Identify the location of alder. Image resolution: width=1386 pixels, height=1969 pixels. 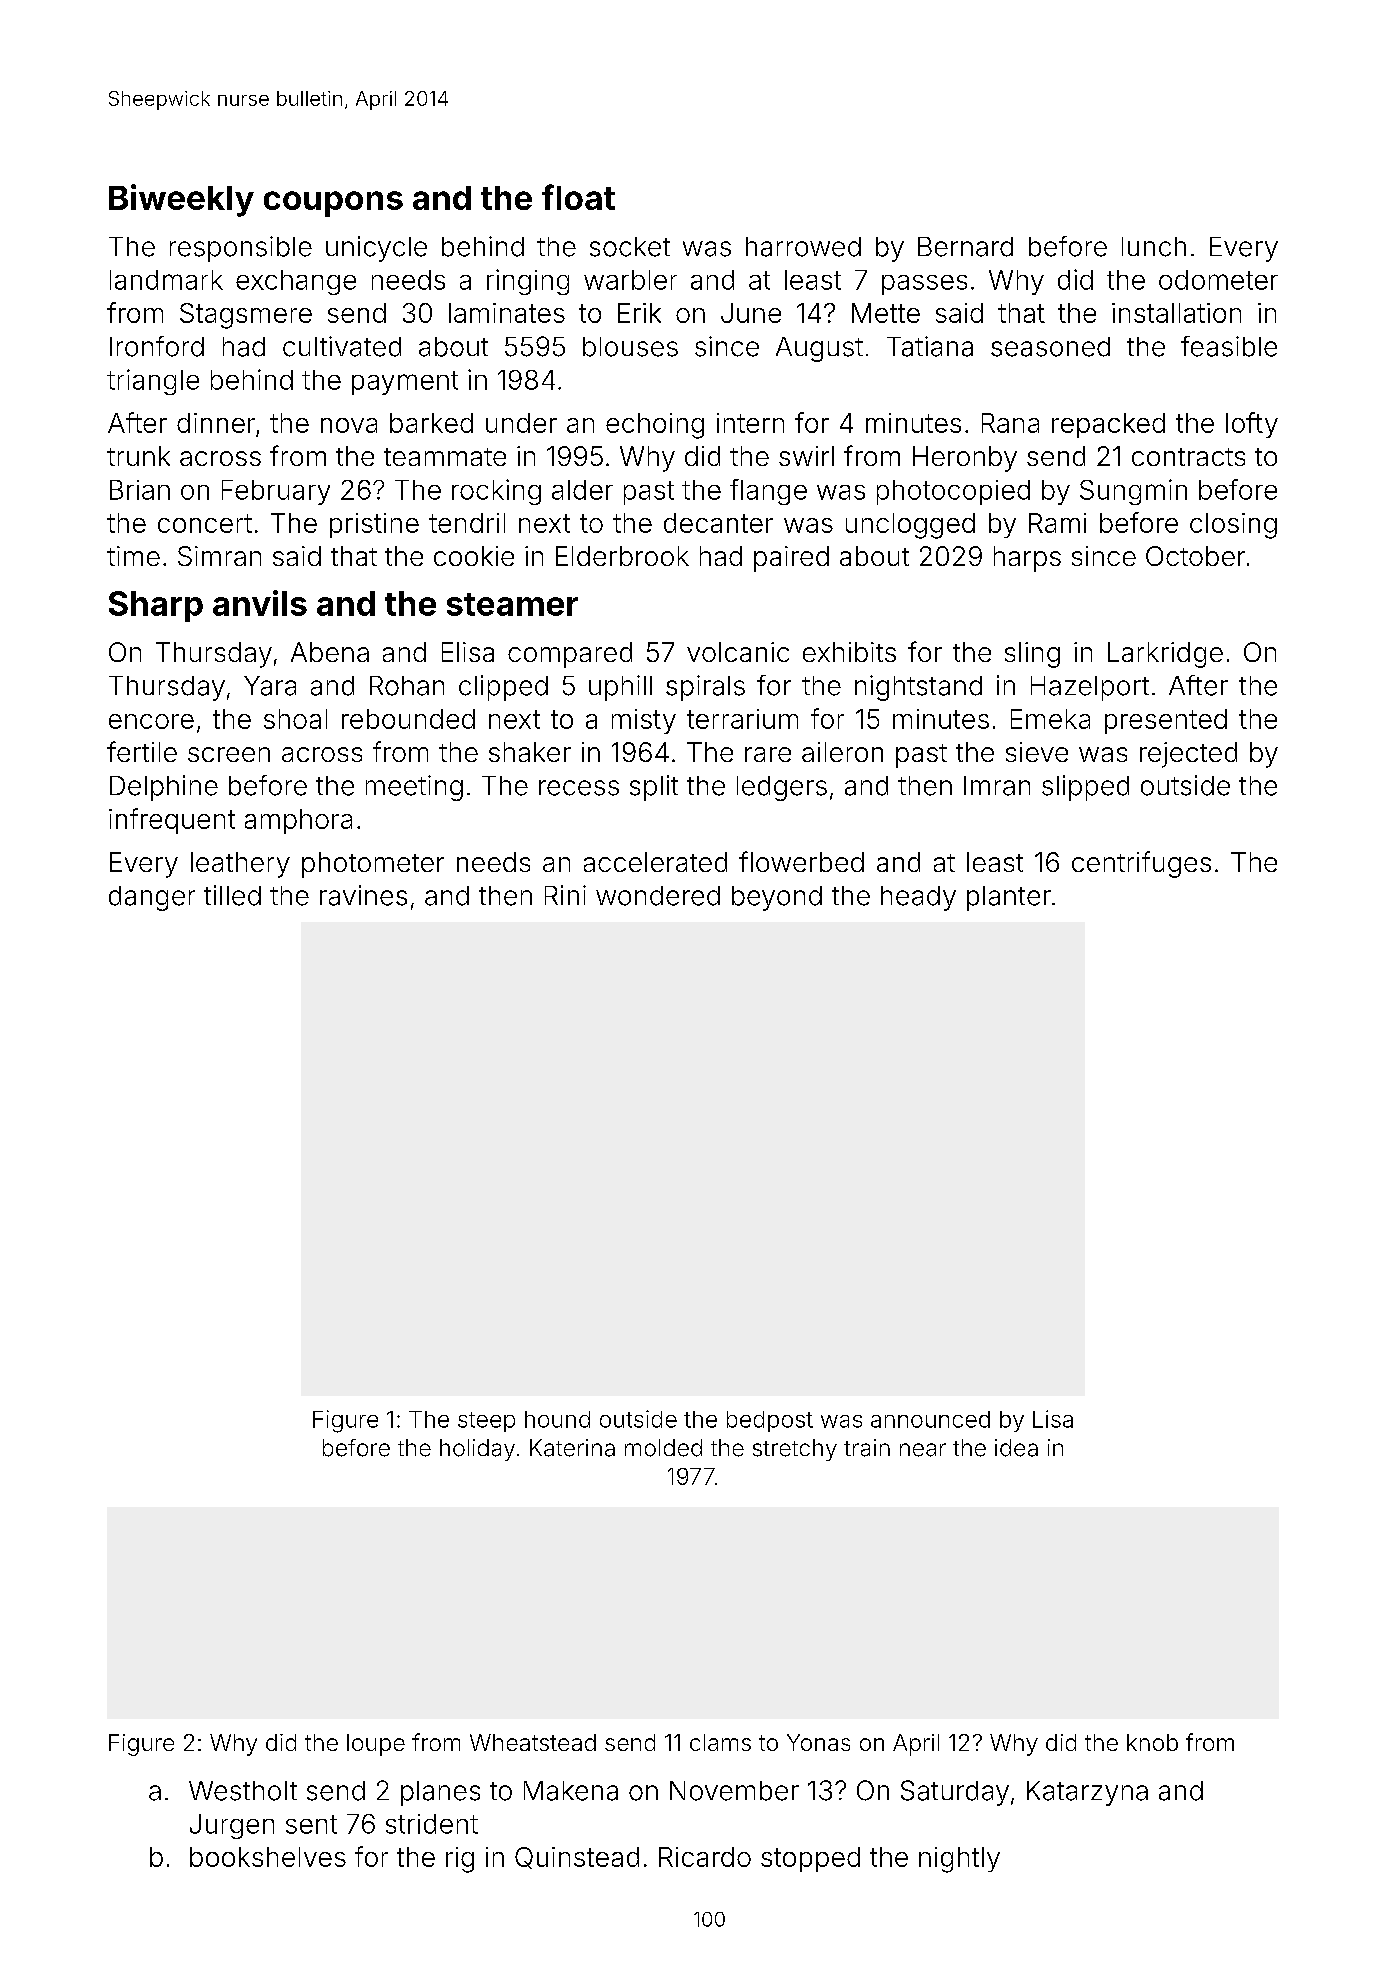
(582, 490).
